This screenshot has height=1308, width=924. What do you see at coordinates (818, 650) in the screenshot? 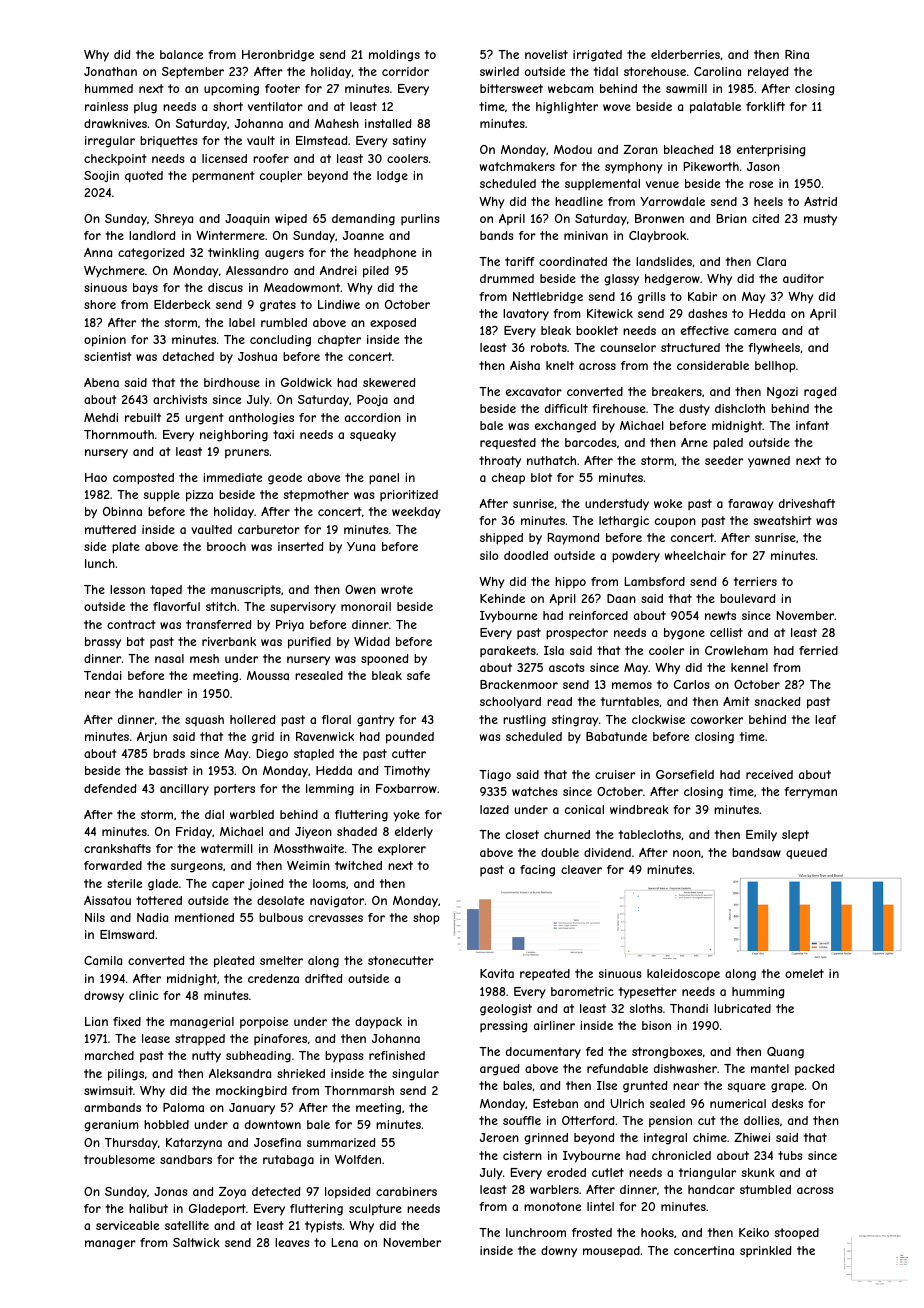
I see `ferried` at bounding box center [818, 650].
